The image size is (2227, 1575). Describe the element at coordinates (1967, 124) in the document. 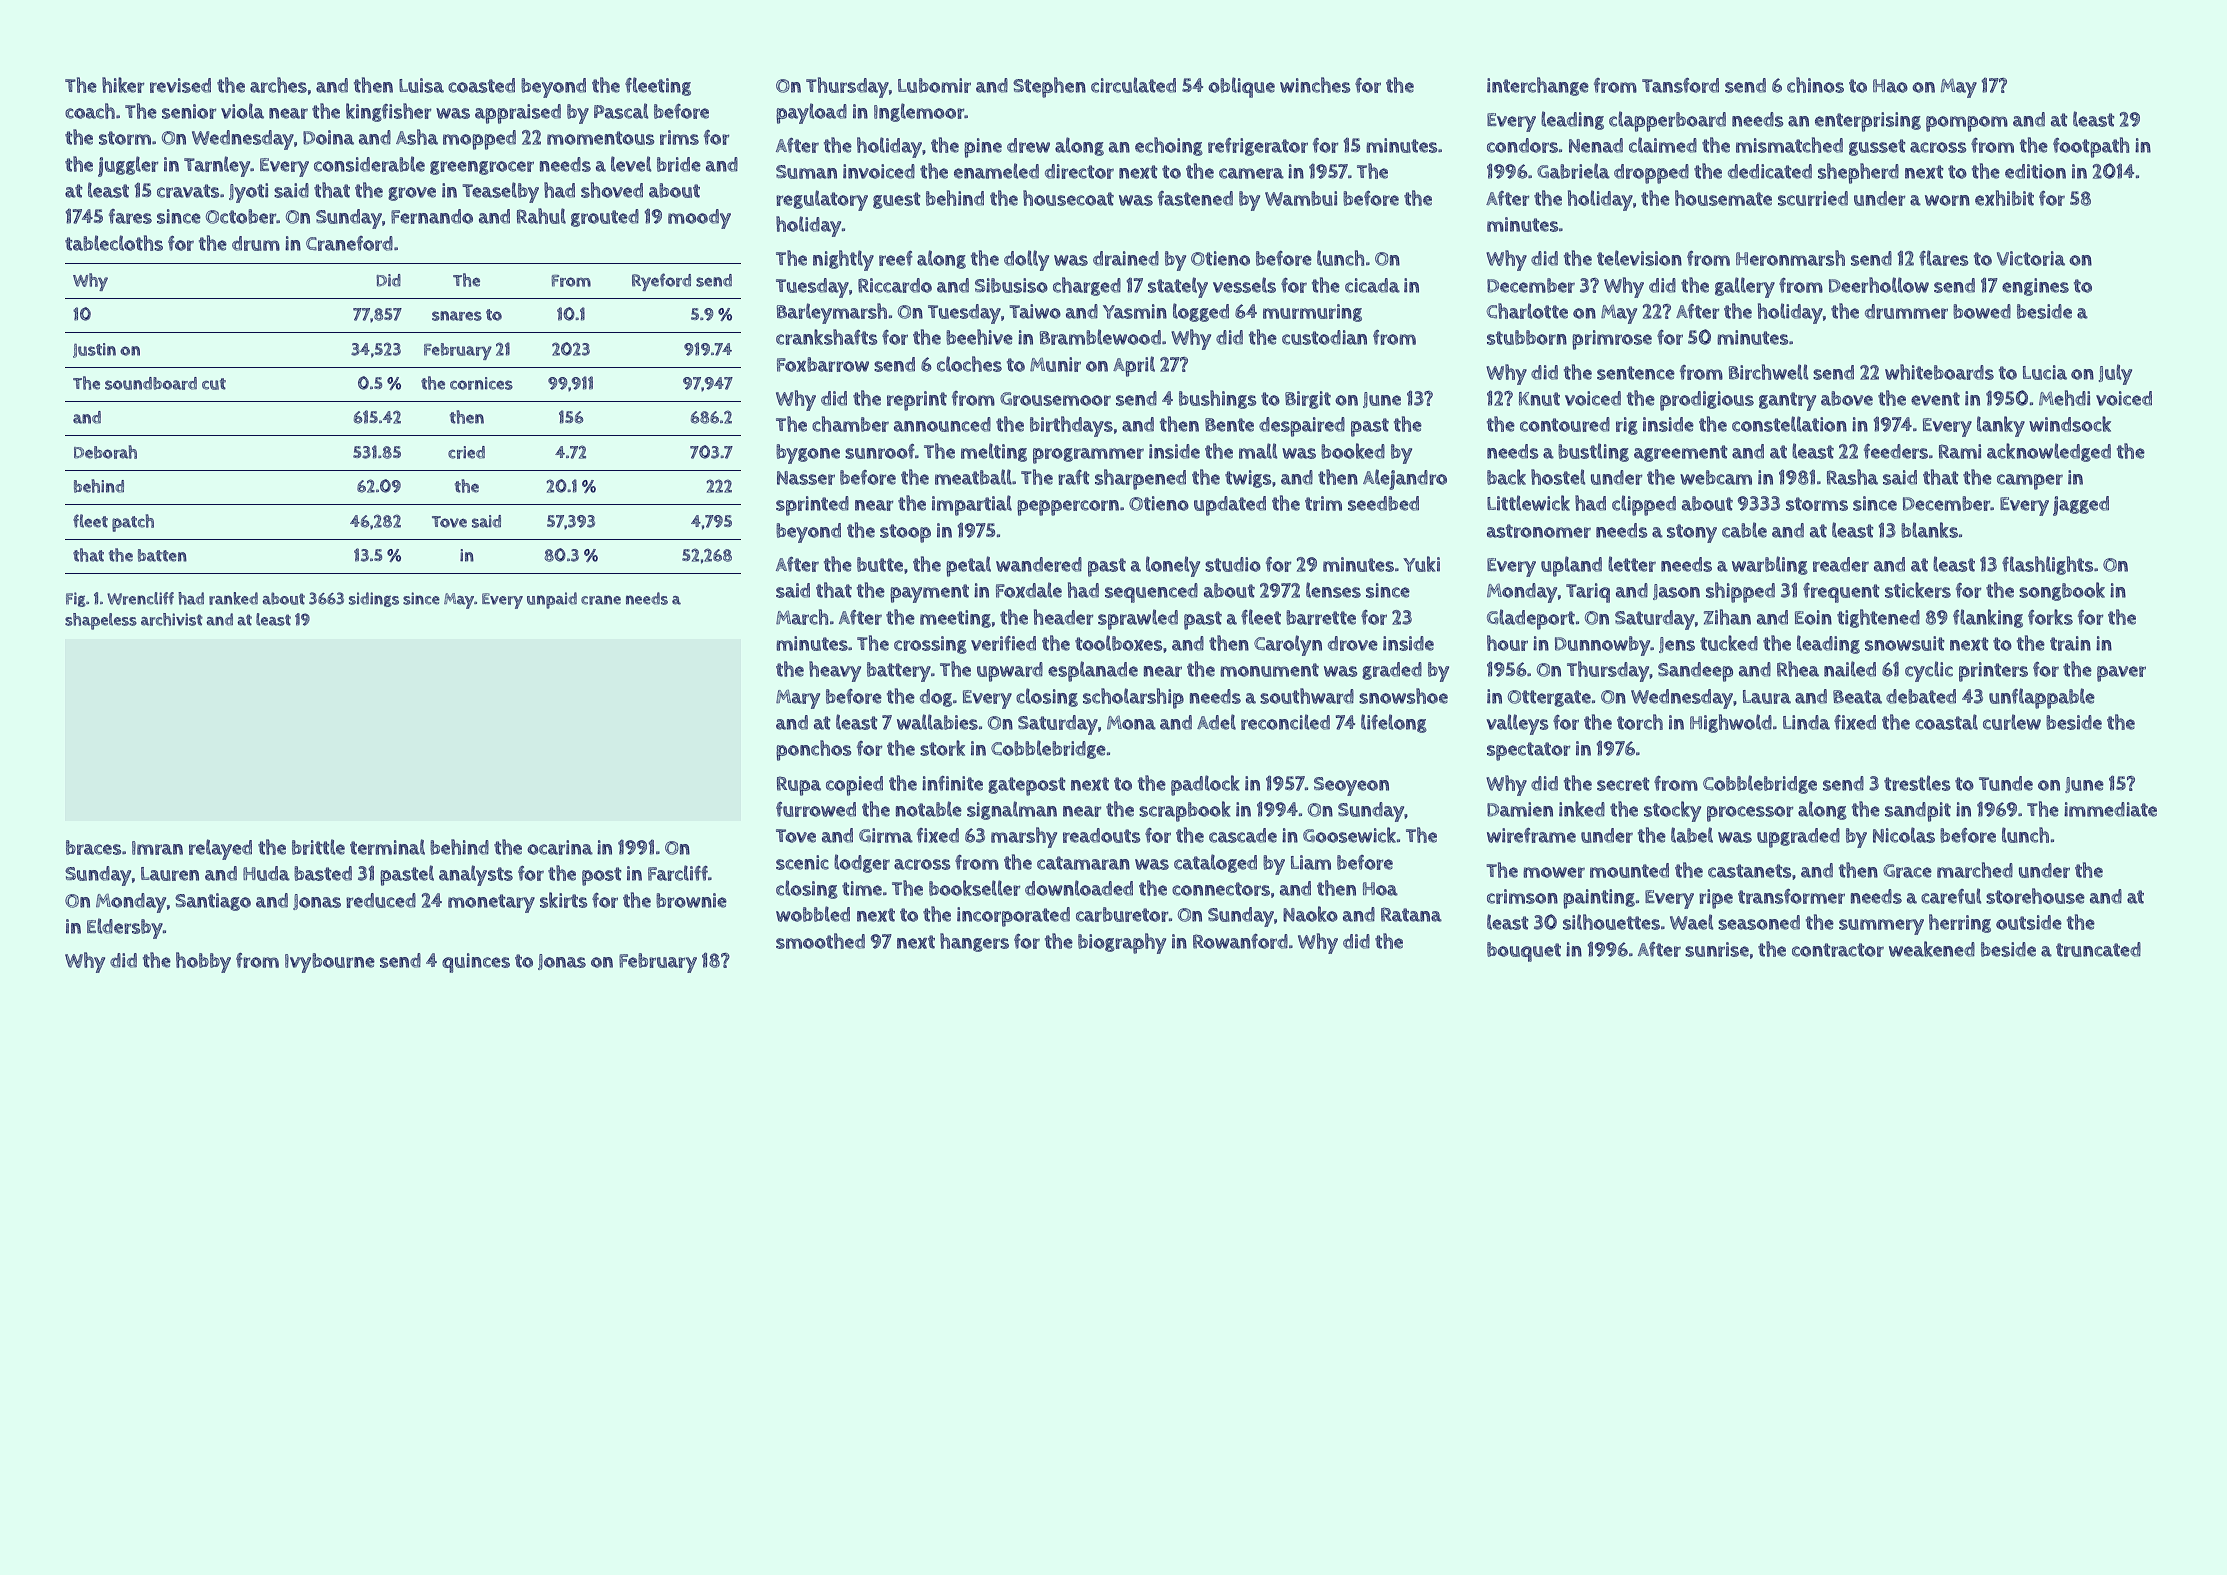

I see `pompom` at that location.
